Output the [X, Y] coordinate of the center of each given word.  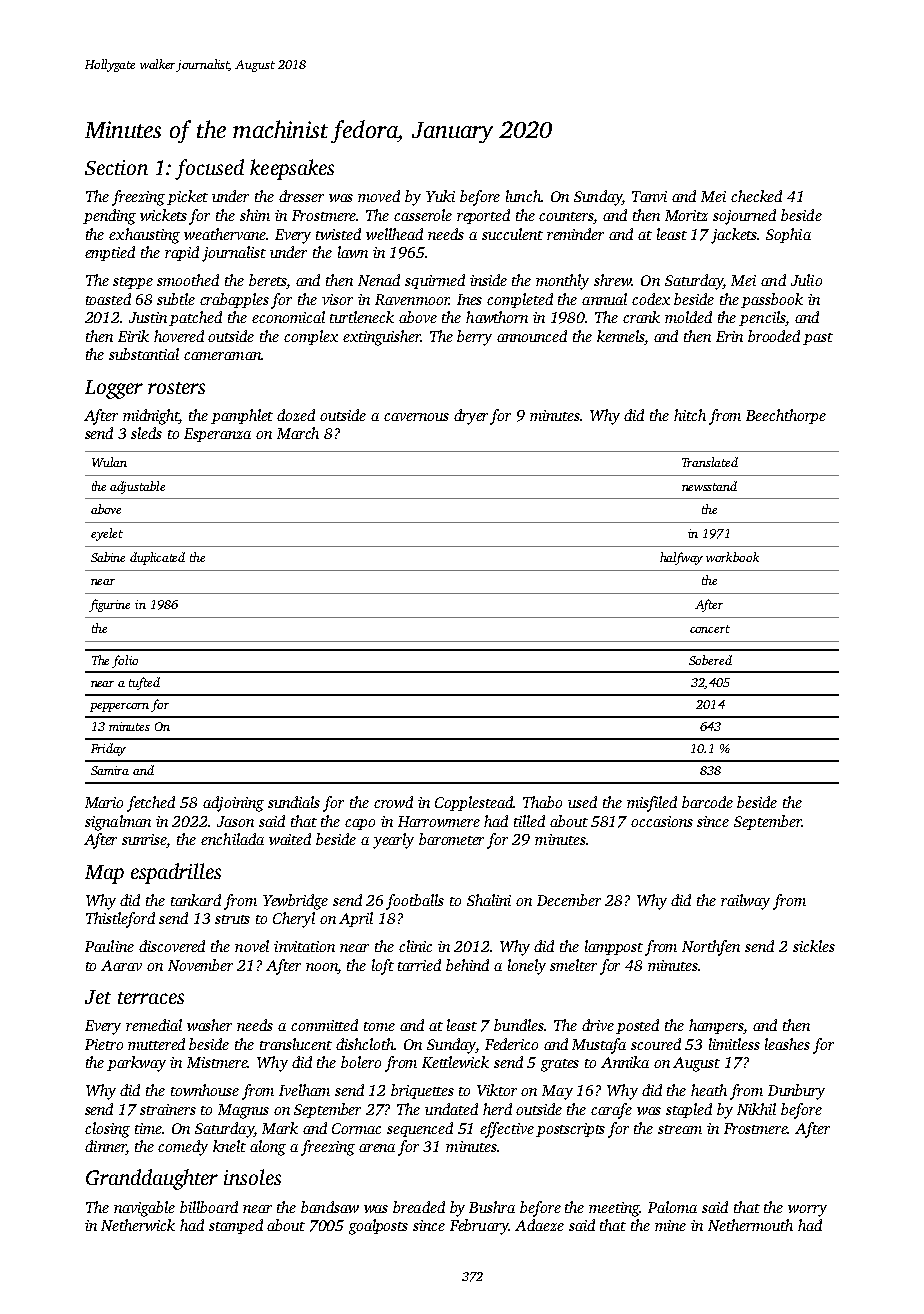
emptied [110, 253]
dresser [301, 196]
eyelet [107, 534]
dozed [296, 415]
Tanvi [649, 196]
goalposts [378, 1227]
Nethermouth [750, 1225]
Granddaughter [152, 1179]
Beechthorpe [786, 416]
